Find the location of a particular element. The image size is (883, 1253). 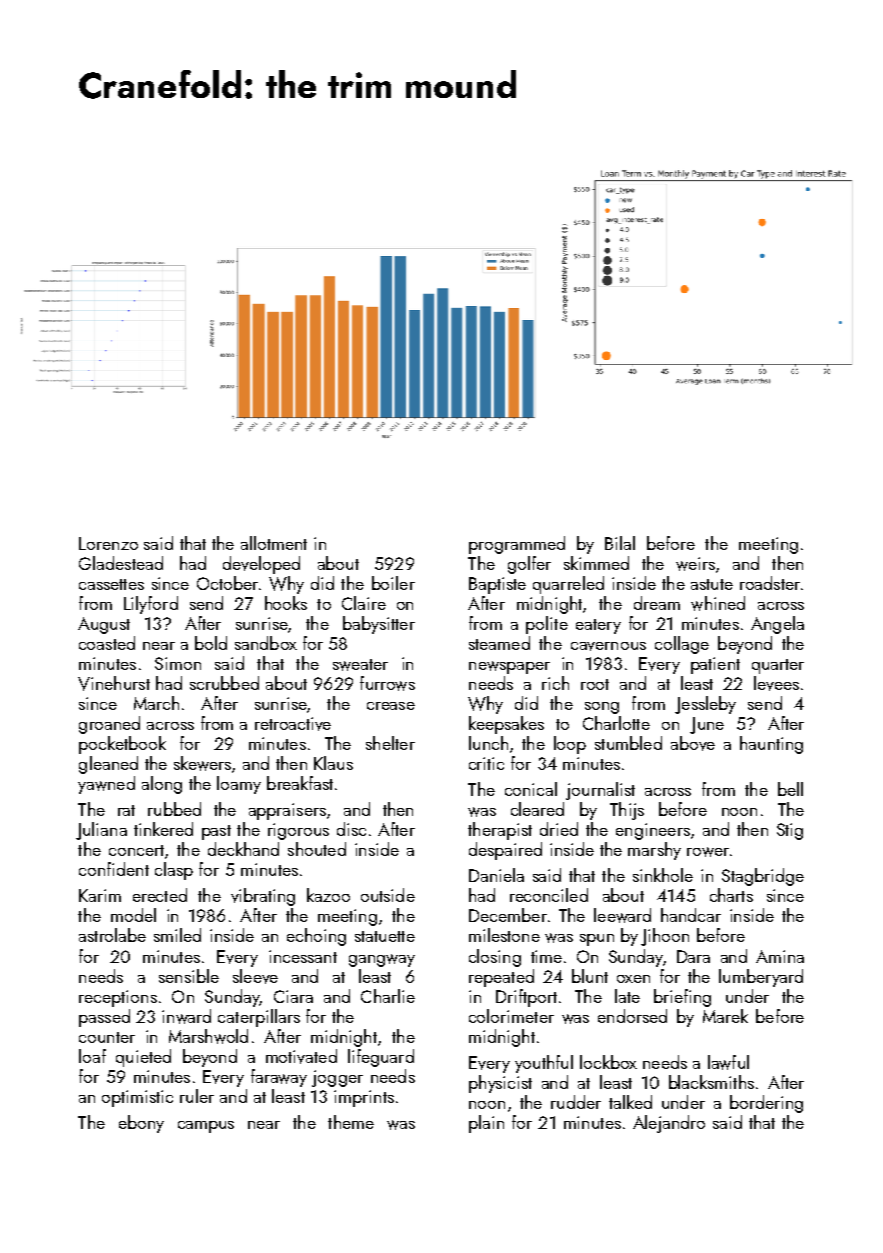

haunting is located at coordinates (771, 745).
